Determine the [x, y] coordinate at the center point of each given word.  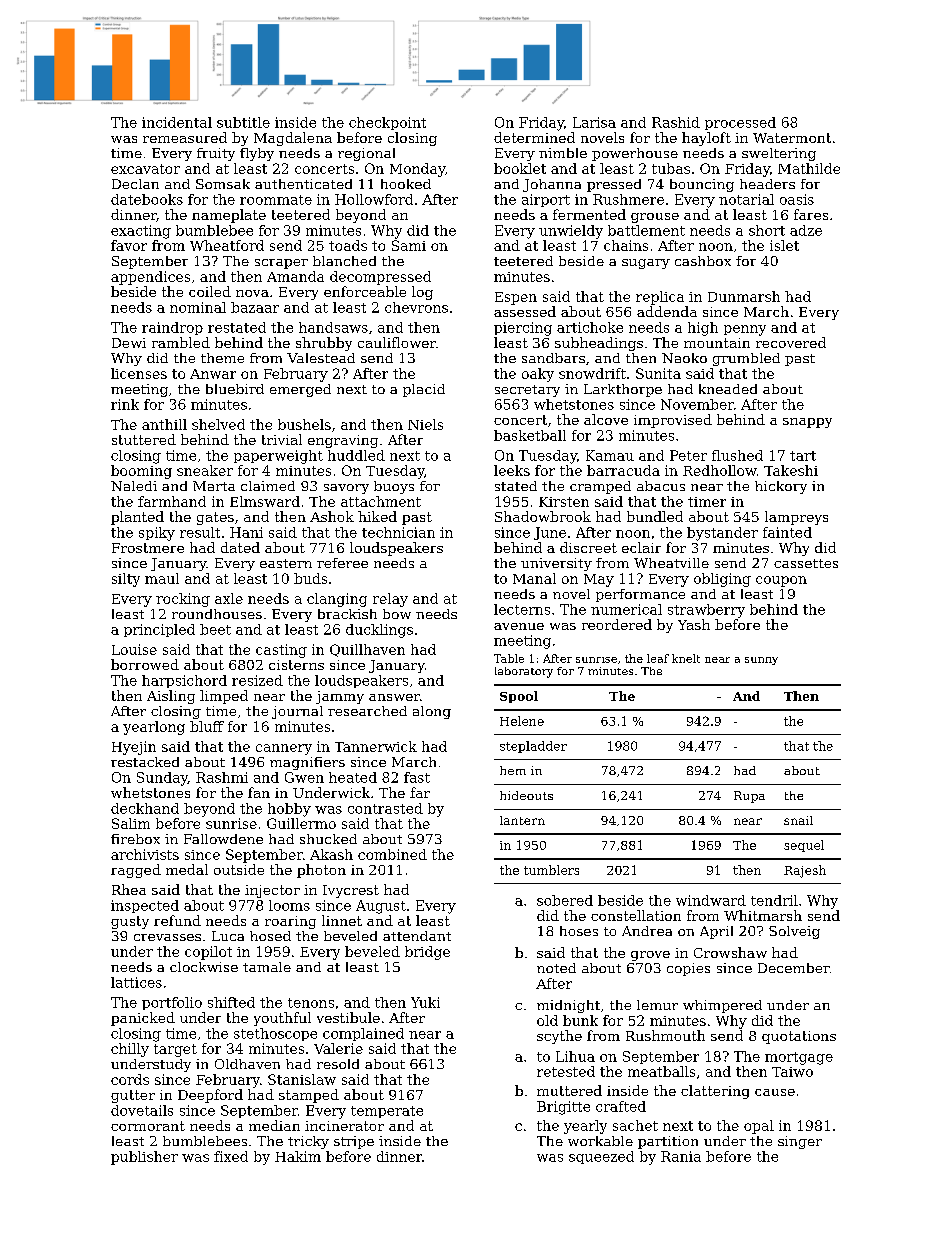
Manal [534, 578]
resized [257, 680]
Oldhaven [247, 1064]
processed [740, 123]
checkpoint [387, 123]
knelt [686, 658]
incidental [177, 122]
